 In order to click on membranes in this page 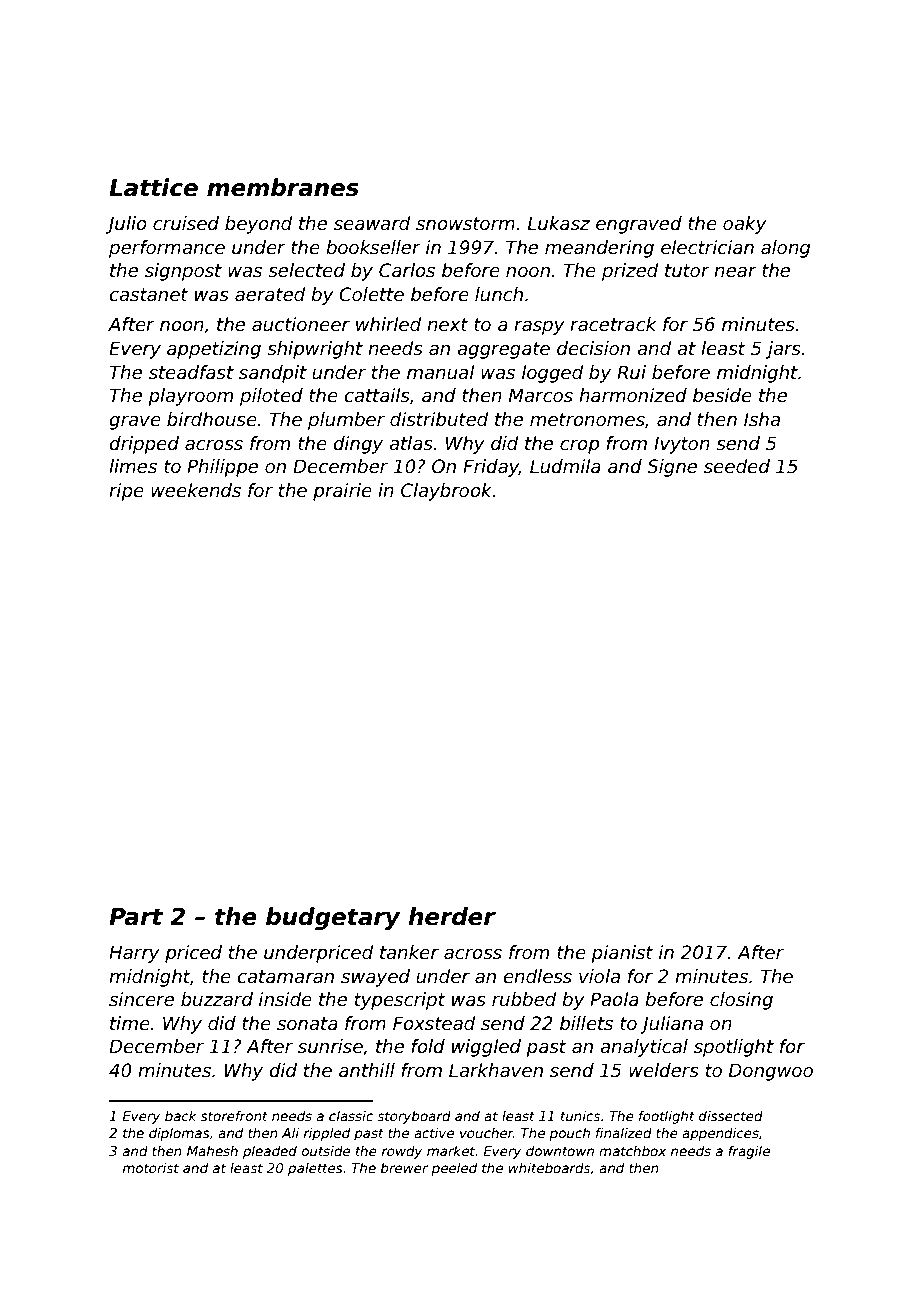, I will do `click(283, 187)`.
